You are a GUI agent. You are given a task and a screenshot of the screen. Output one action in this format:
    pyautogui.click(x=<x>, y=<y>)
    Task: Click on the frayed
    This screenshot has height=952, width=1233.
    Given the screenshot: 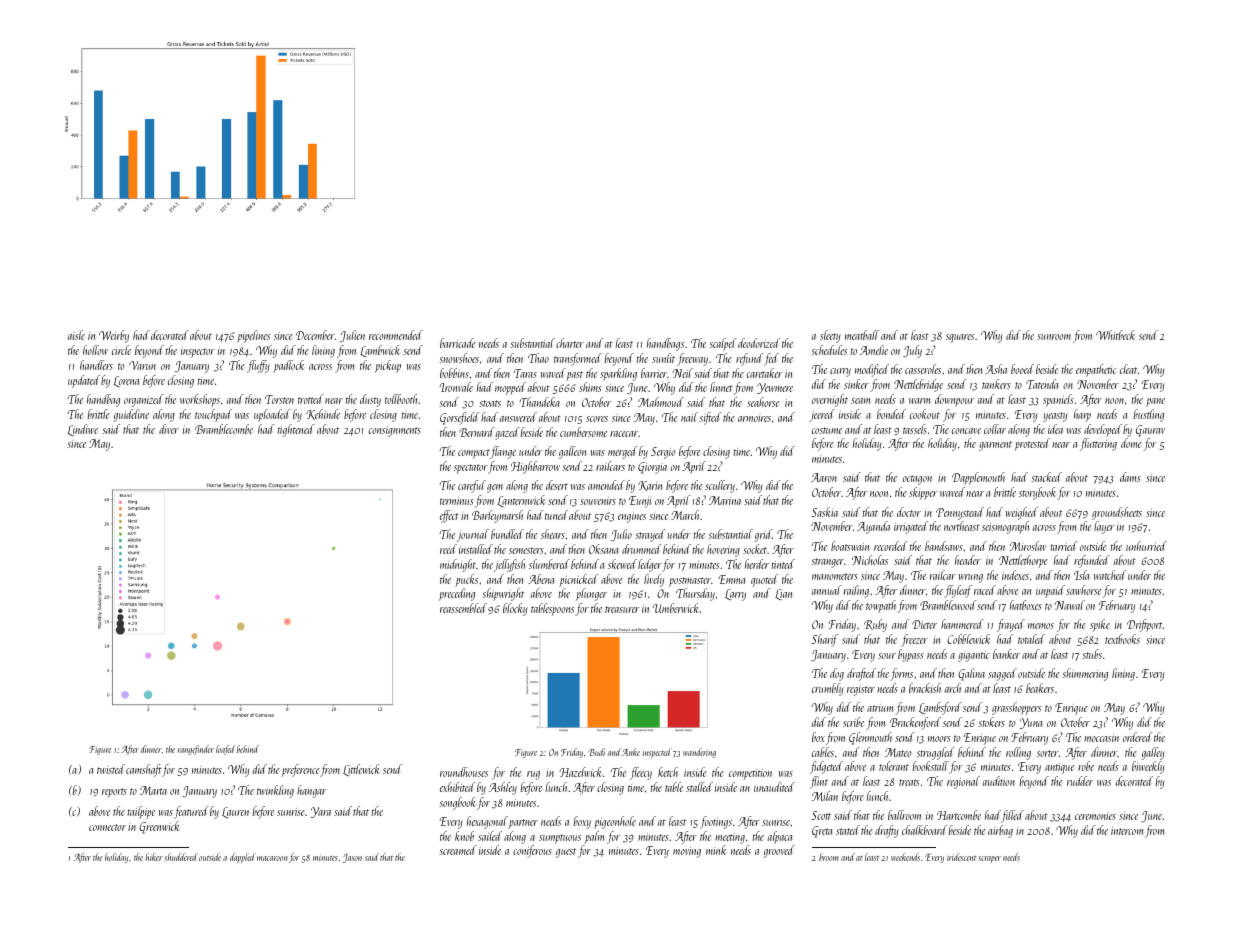 What is the action you would take?
    pyautogui.click(x=1011, y=625)
